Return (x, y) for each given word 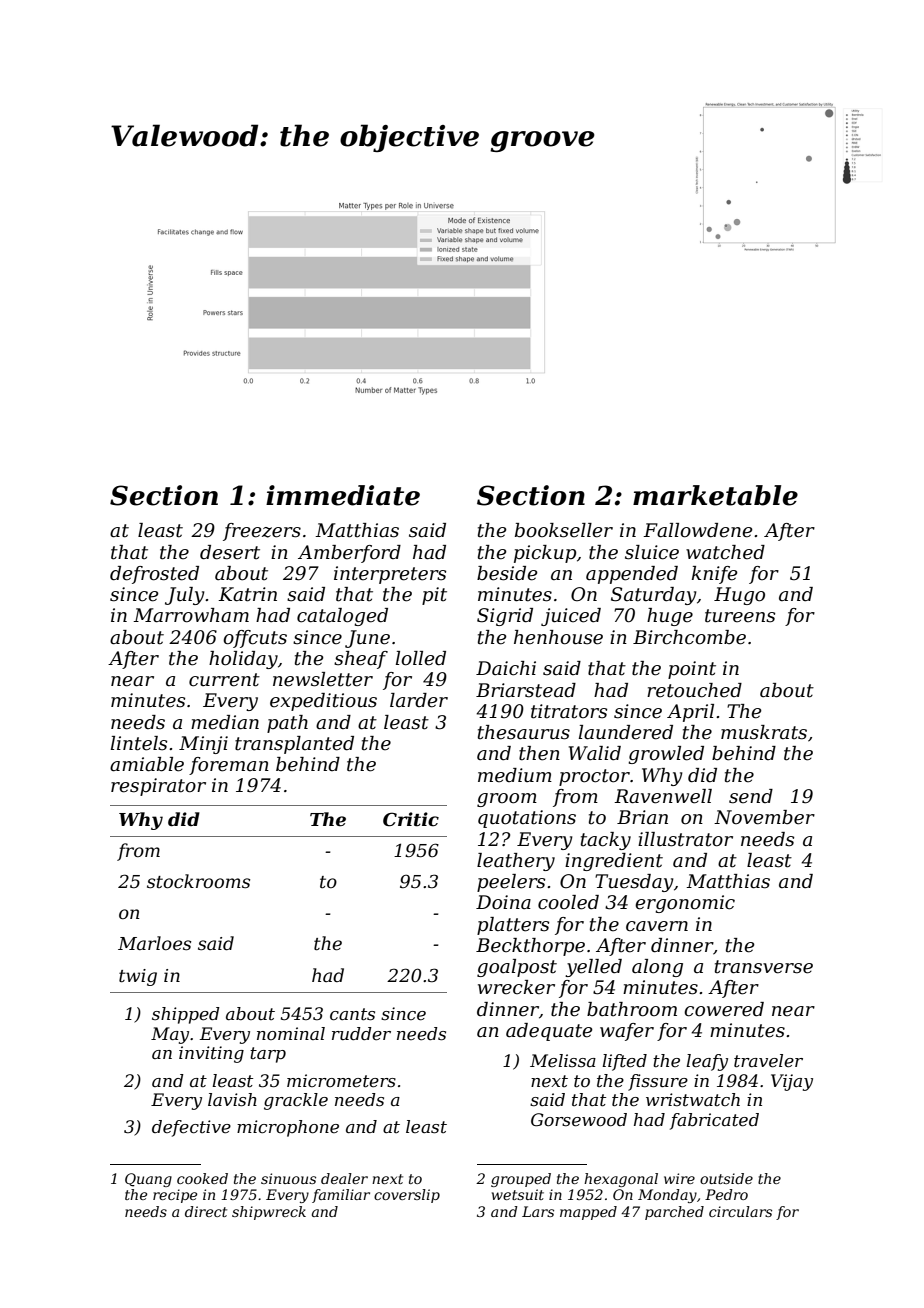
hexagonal (621, 1180)
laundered (626, 732)
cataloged (342, 617)
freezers (262, 532)
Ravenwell (663, 796)
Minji (203, 745)
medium (515, 775)
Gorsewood (579, 1120)
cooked (202, 1178)
